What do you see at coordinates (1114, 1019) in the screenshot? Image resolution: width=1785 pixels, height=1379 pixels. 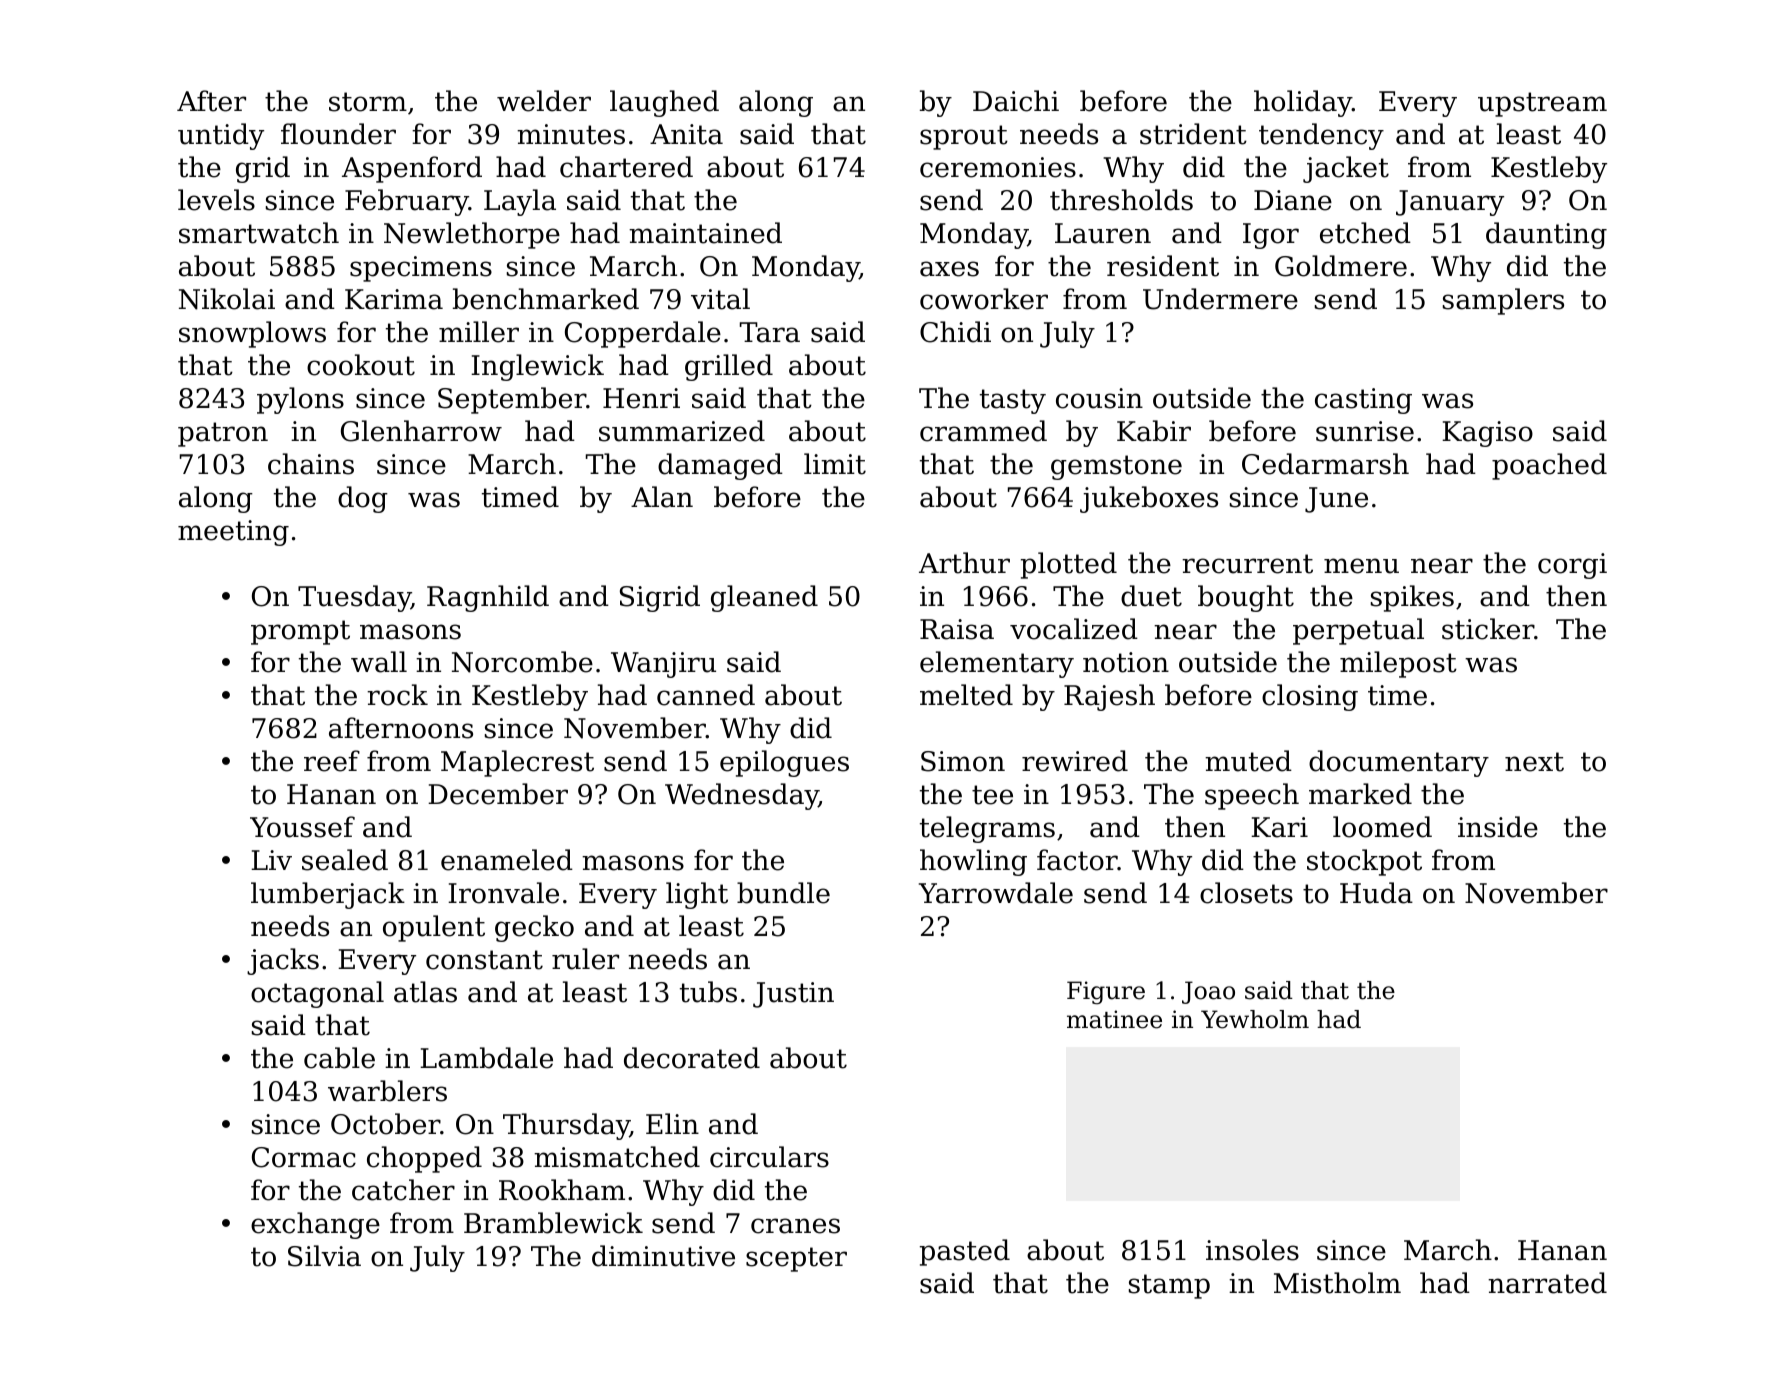 I see `matinee` at bounding box center [1114, 1019].
